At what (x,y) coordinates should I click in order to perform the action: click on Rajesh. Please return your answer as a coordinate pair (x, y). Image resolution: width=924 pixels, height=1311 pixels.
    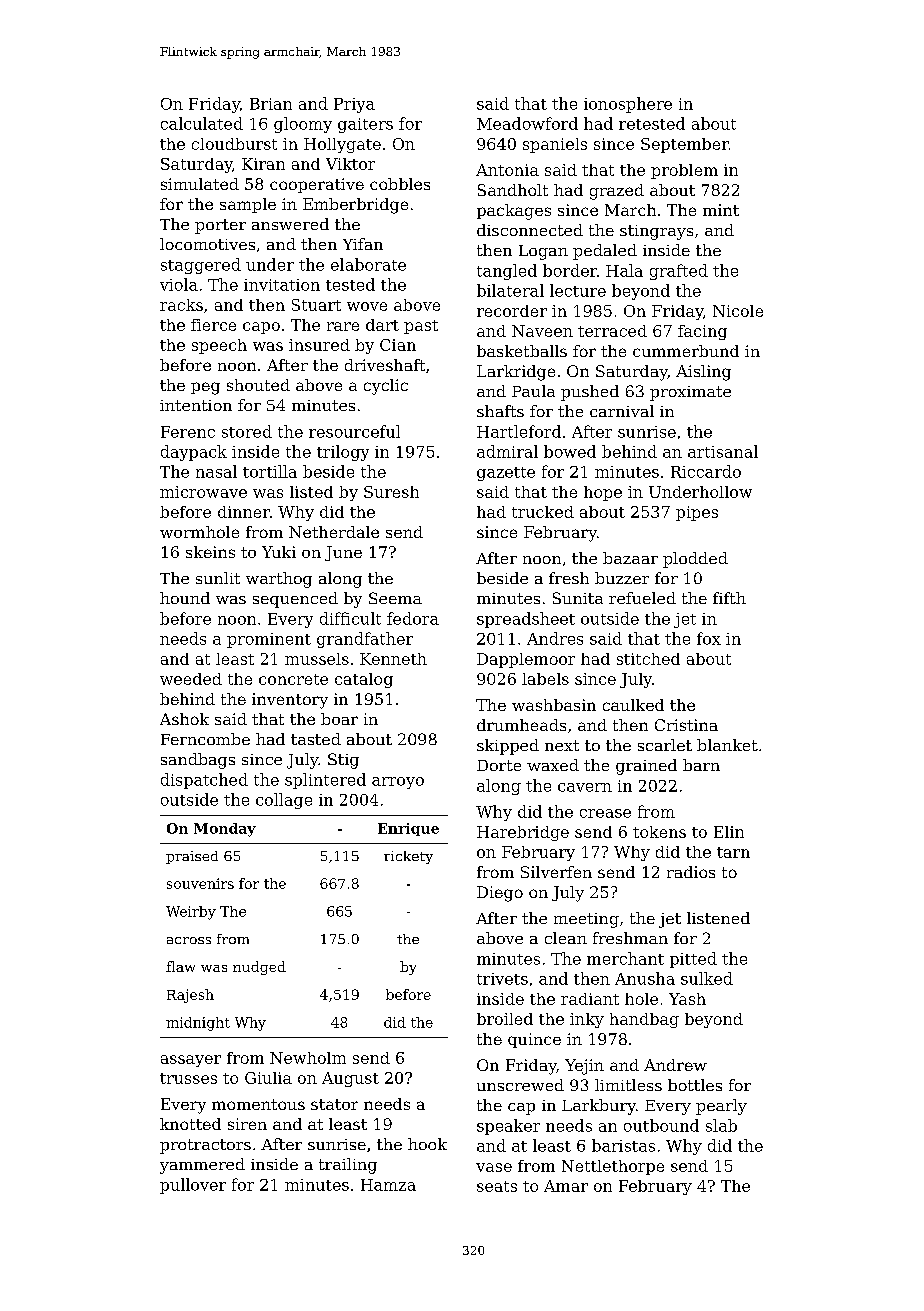
    Looking at the image, I should click on (190, 996).
